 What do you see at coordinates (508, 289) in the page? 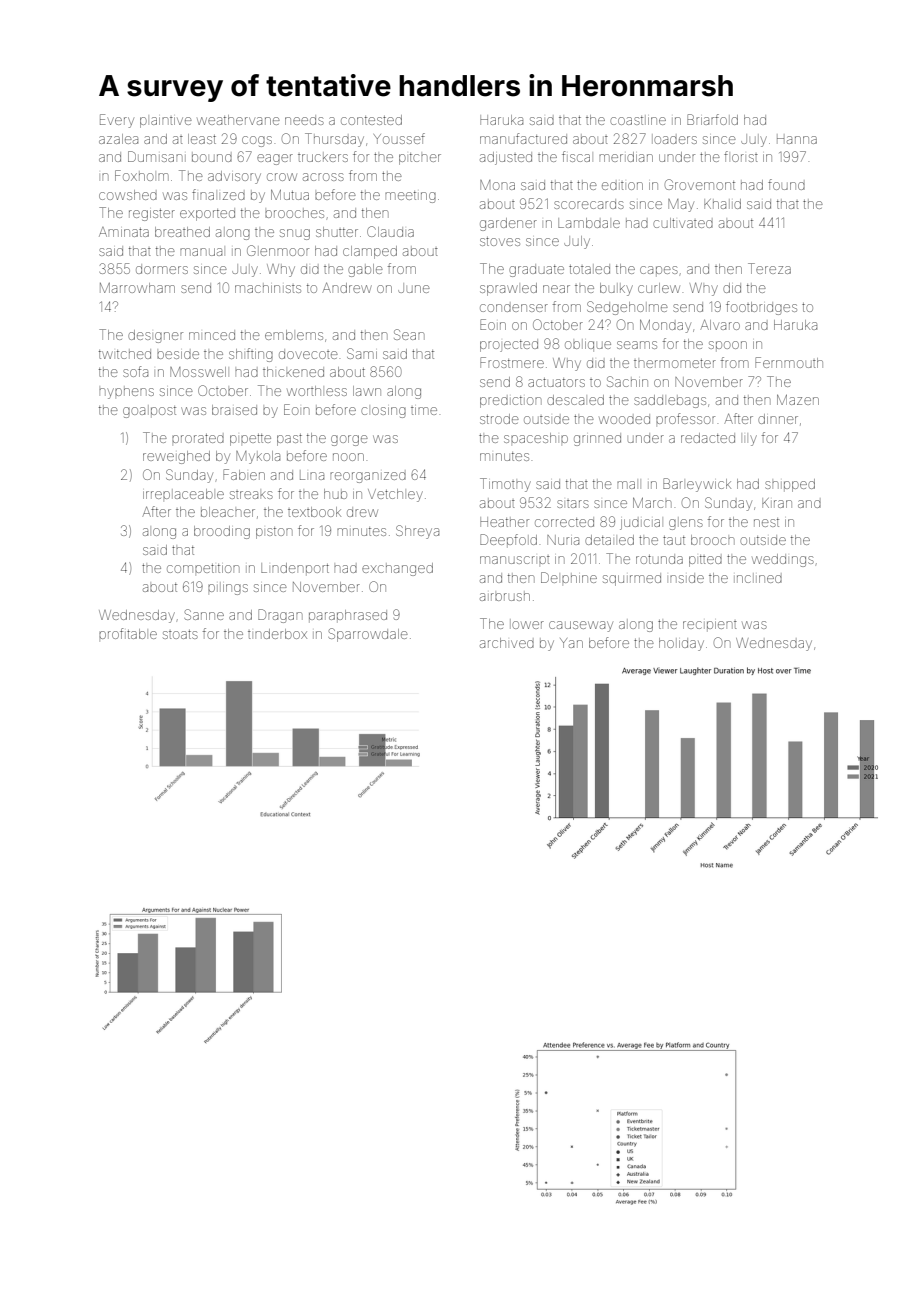
I see `sprawled` at bounding box center [508, 289].
